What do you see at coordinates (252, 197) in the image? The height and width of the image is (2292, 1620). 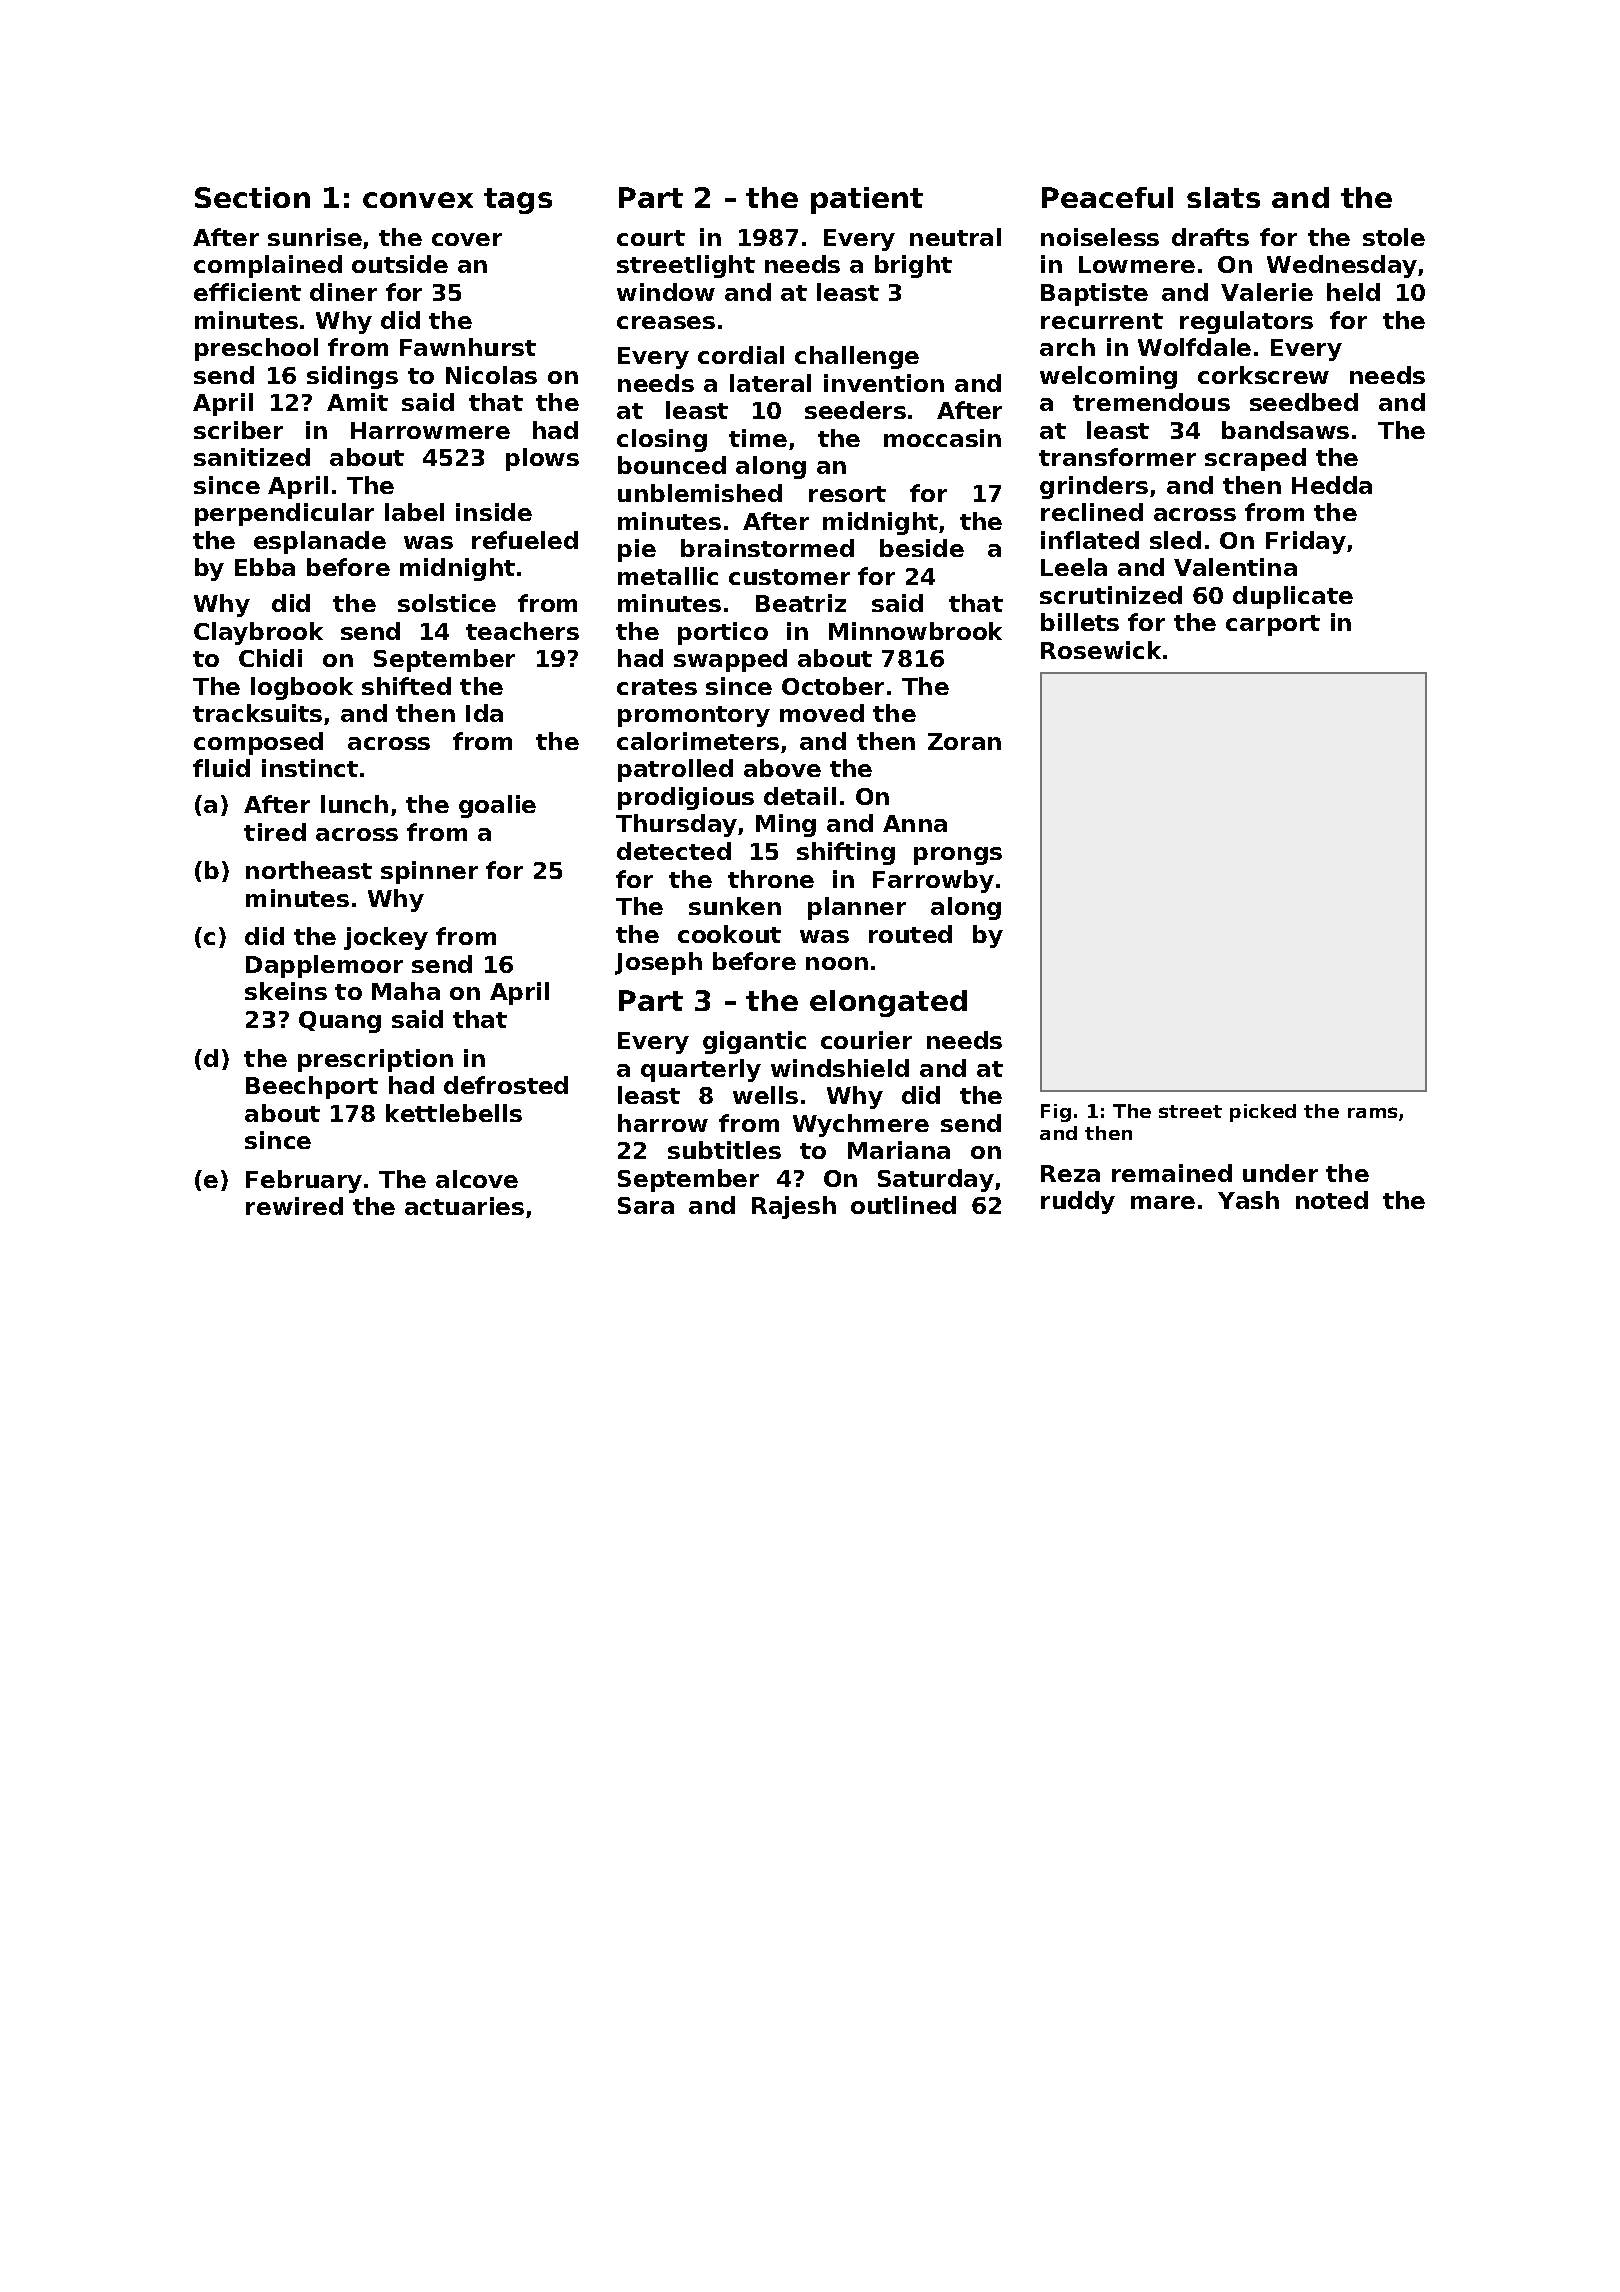 I see `Section` at bounding box center [252, 197].
